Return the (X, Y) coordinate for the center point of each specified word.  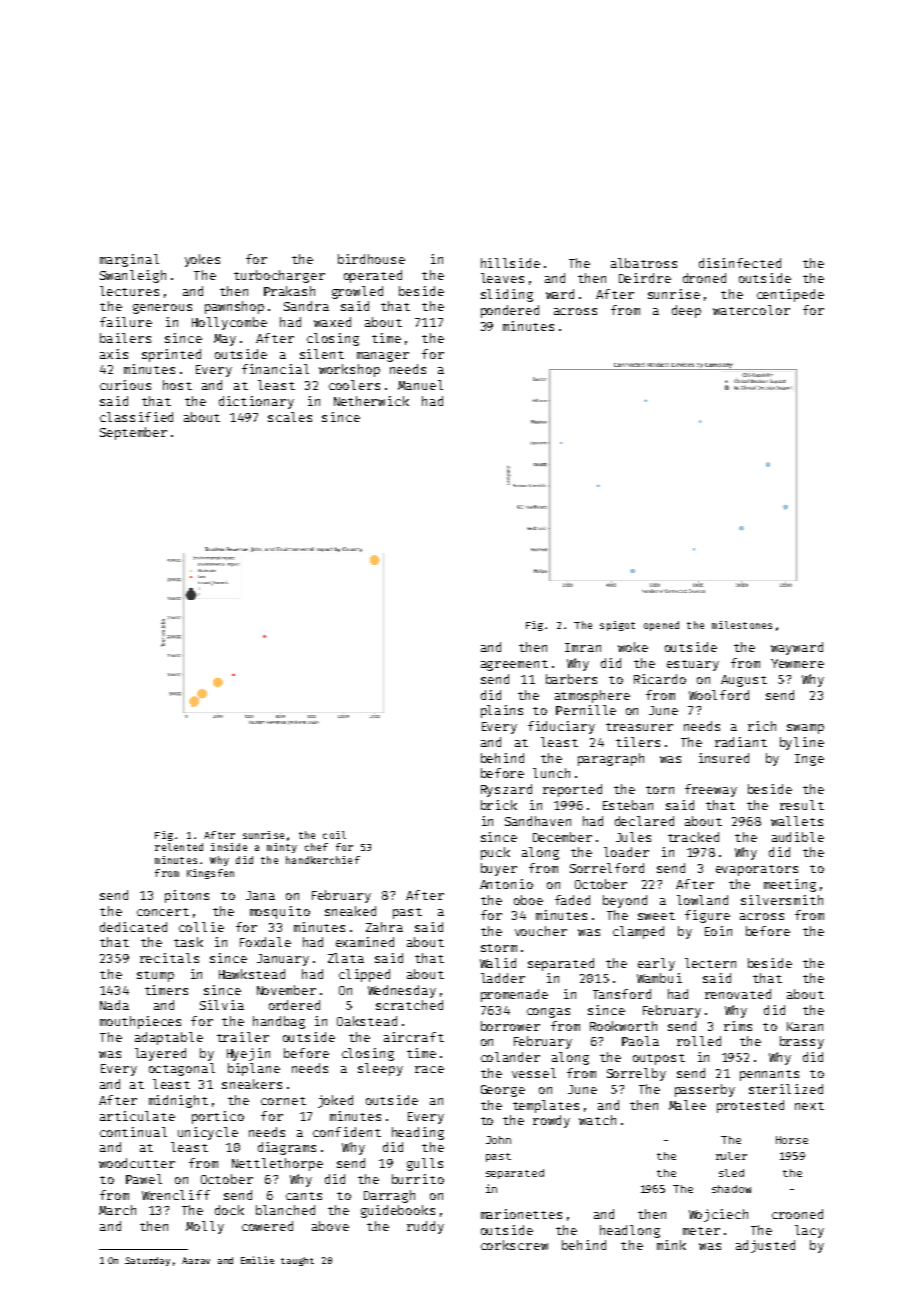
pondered (510, 311)
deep (686, 311)
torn (660, 790)
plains (502, 711)
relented (179, 847)
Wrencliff (176, 1195)
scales (290, 417)
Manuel (420, 385)
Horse (792, 1140)
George (503, 1091)
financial (275, 369)
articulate (137, 1116)
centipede (790, 295)
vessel (534, 1073)
